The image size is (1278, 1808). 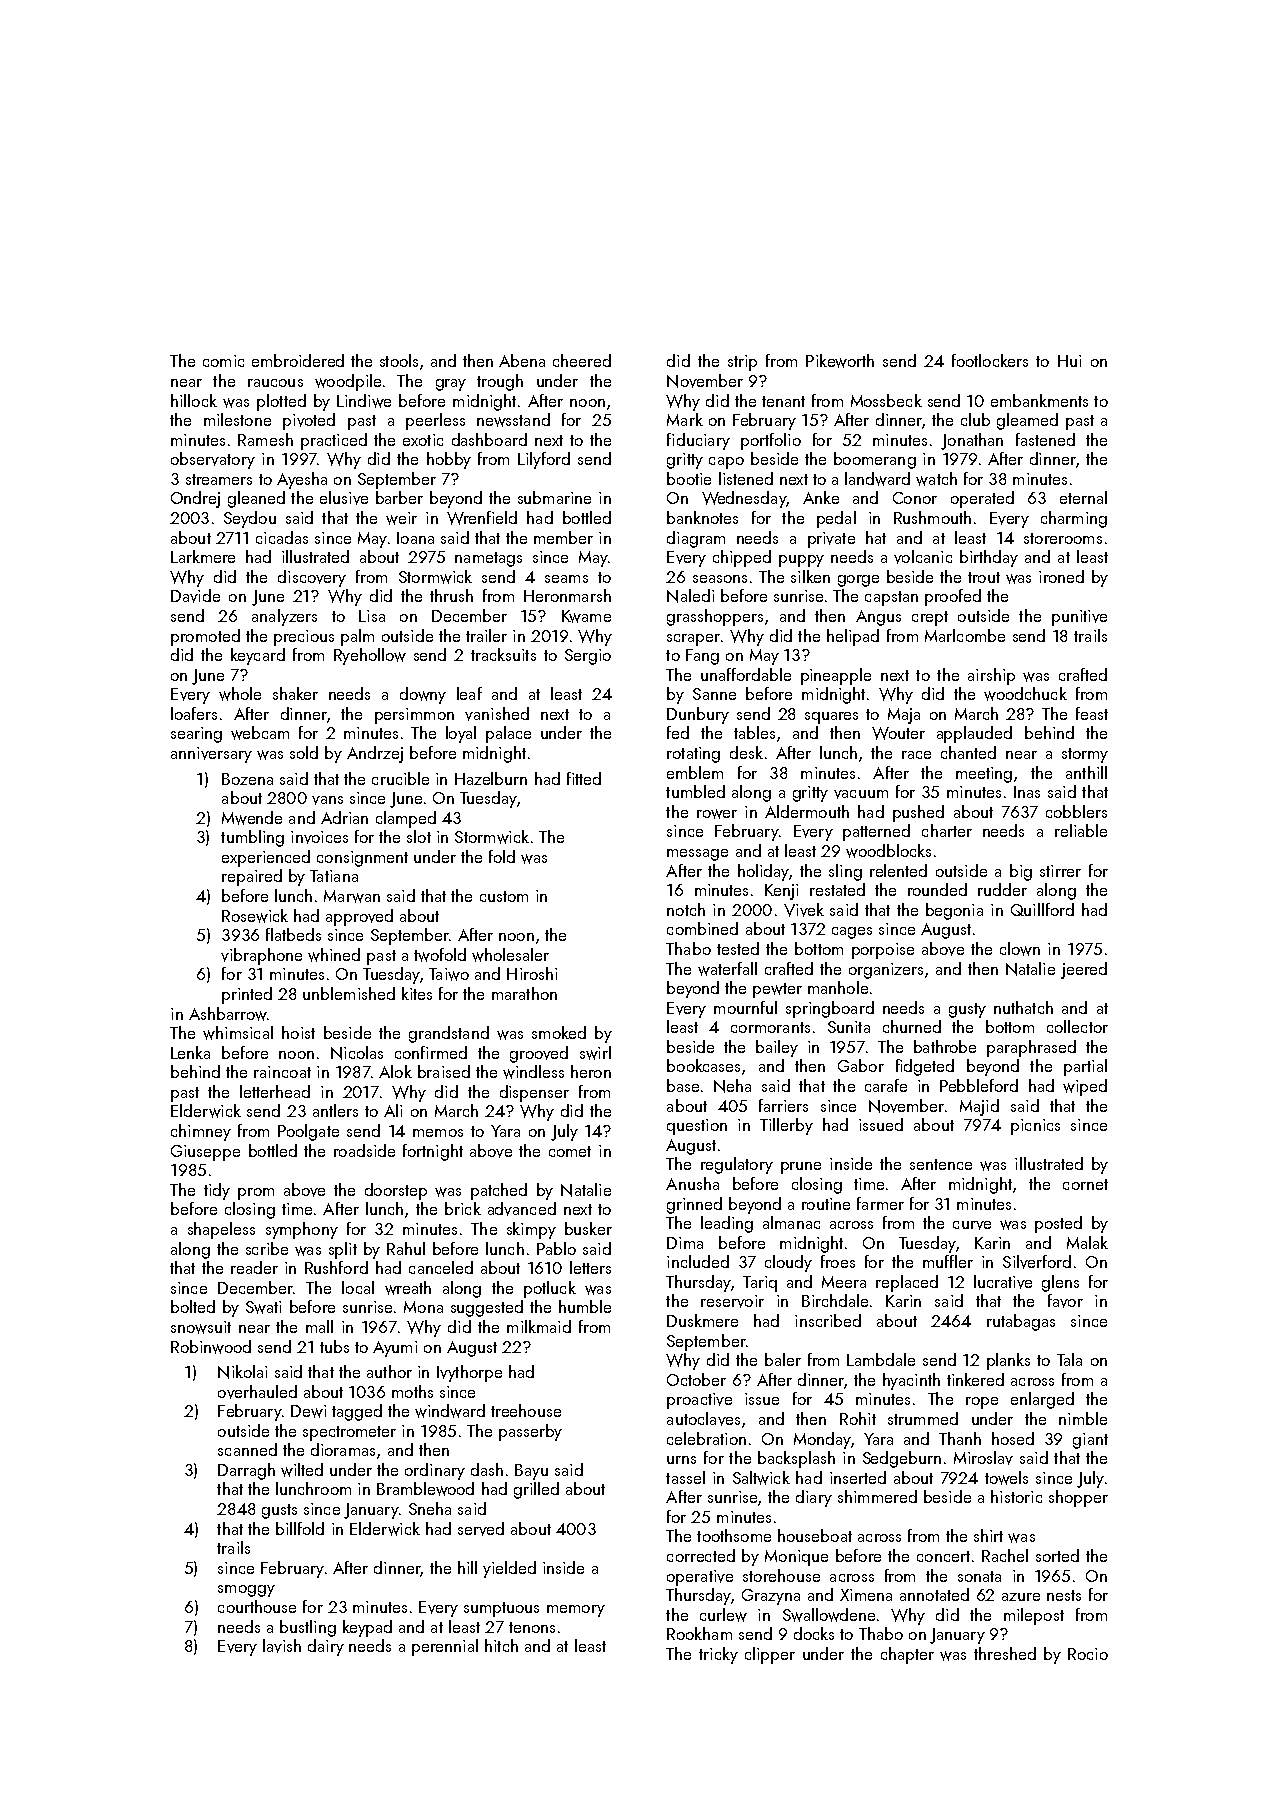 I want to click on embroidered, so click(x=298, y=360).
